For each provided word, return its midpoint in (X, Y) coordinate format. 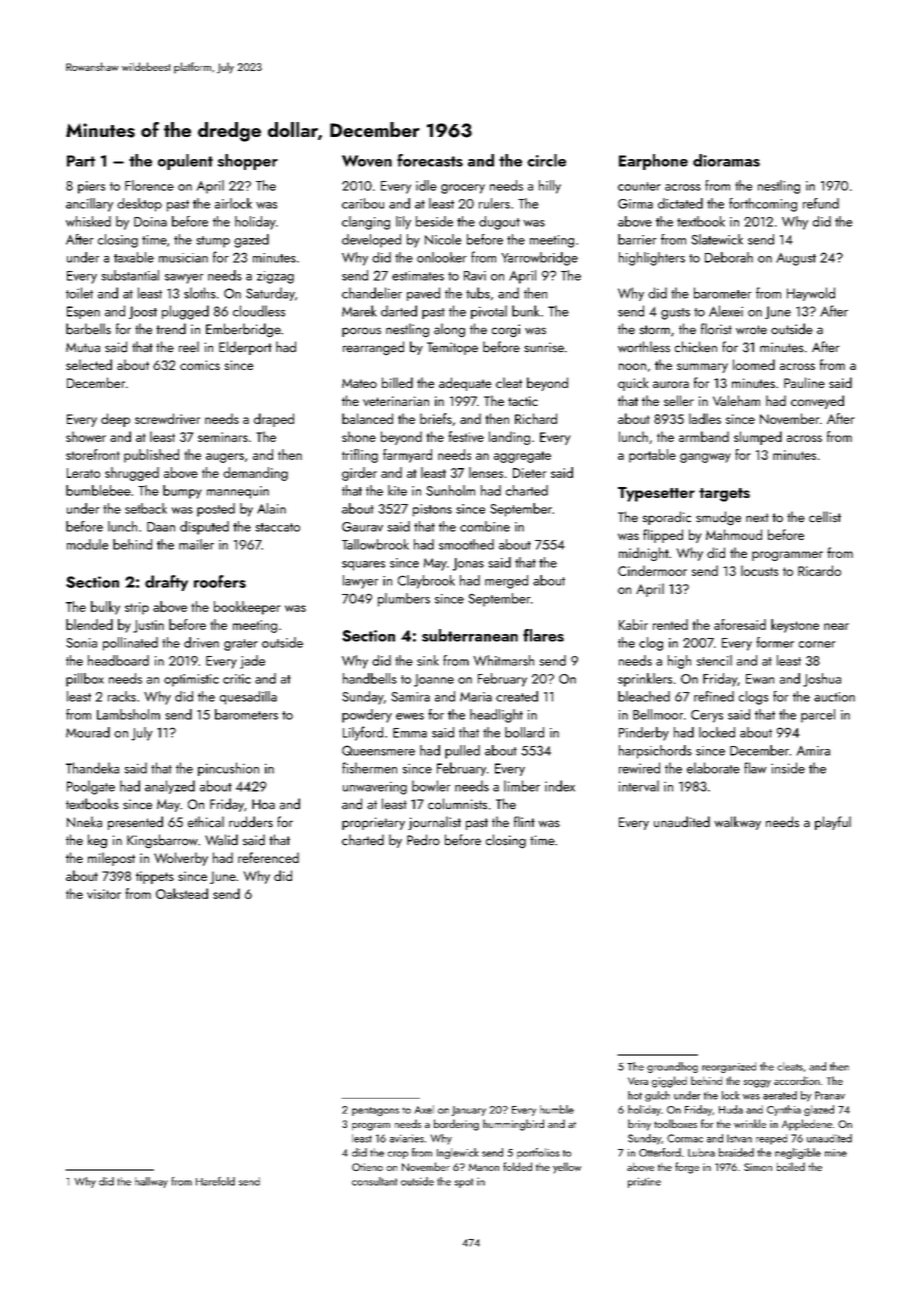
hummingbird (513, 1125)
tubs (478, 293)
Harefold (215, 1181)
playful (833, 823)
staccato (277, 527)
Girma (635, 204)
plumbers (404, 600)
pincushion (228, 769)
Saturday (270, 294)
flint (524, 821)
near (836, 626)
